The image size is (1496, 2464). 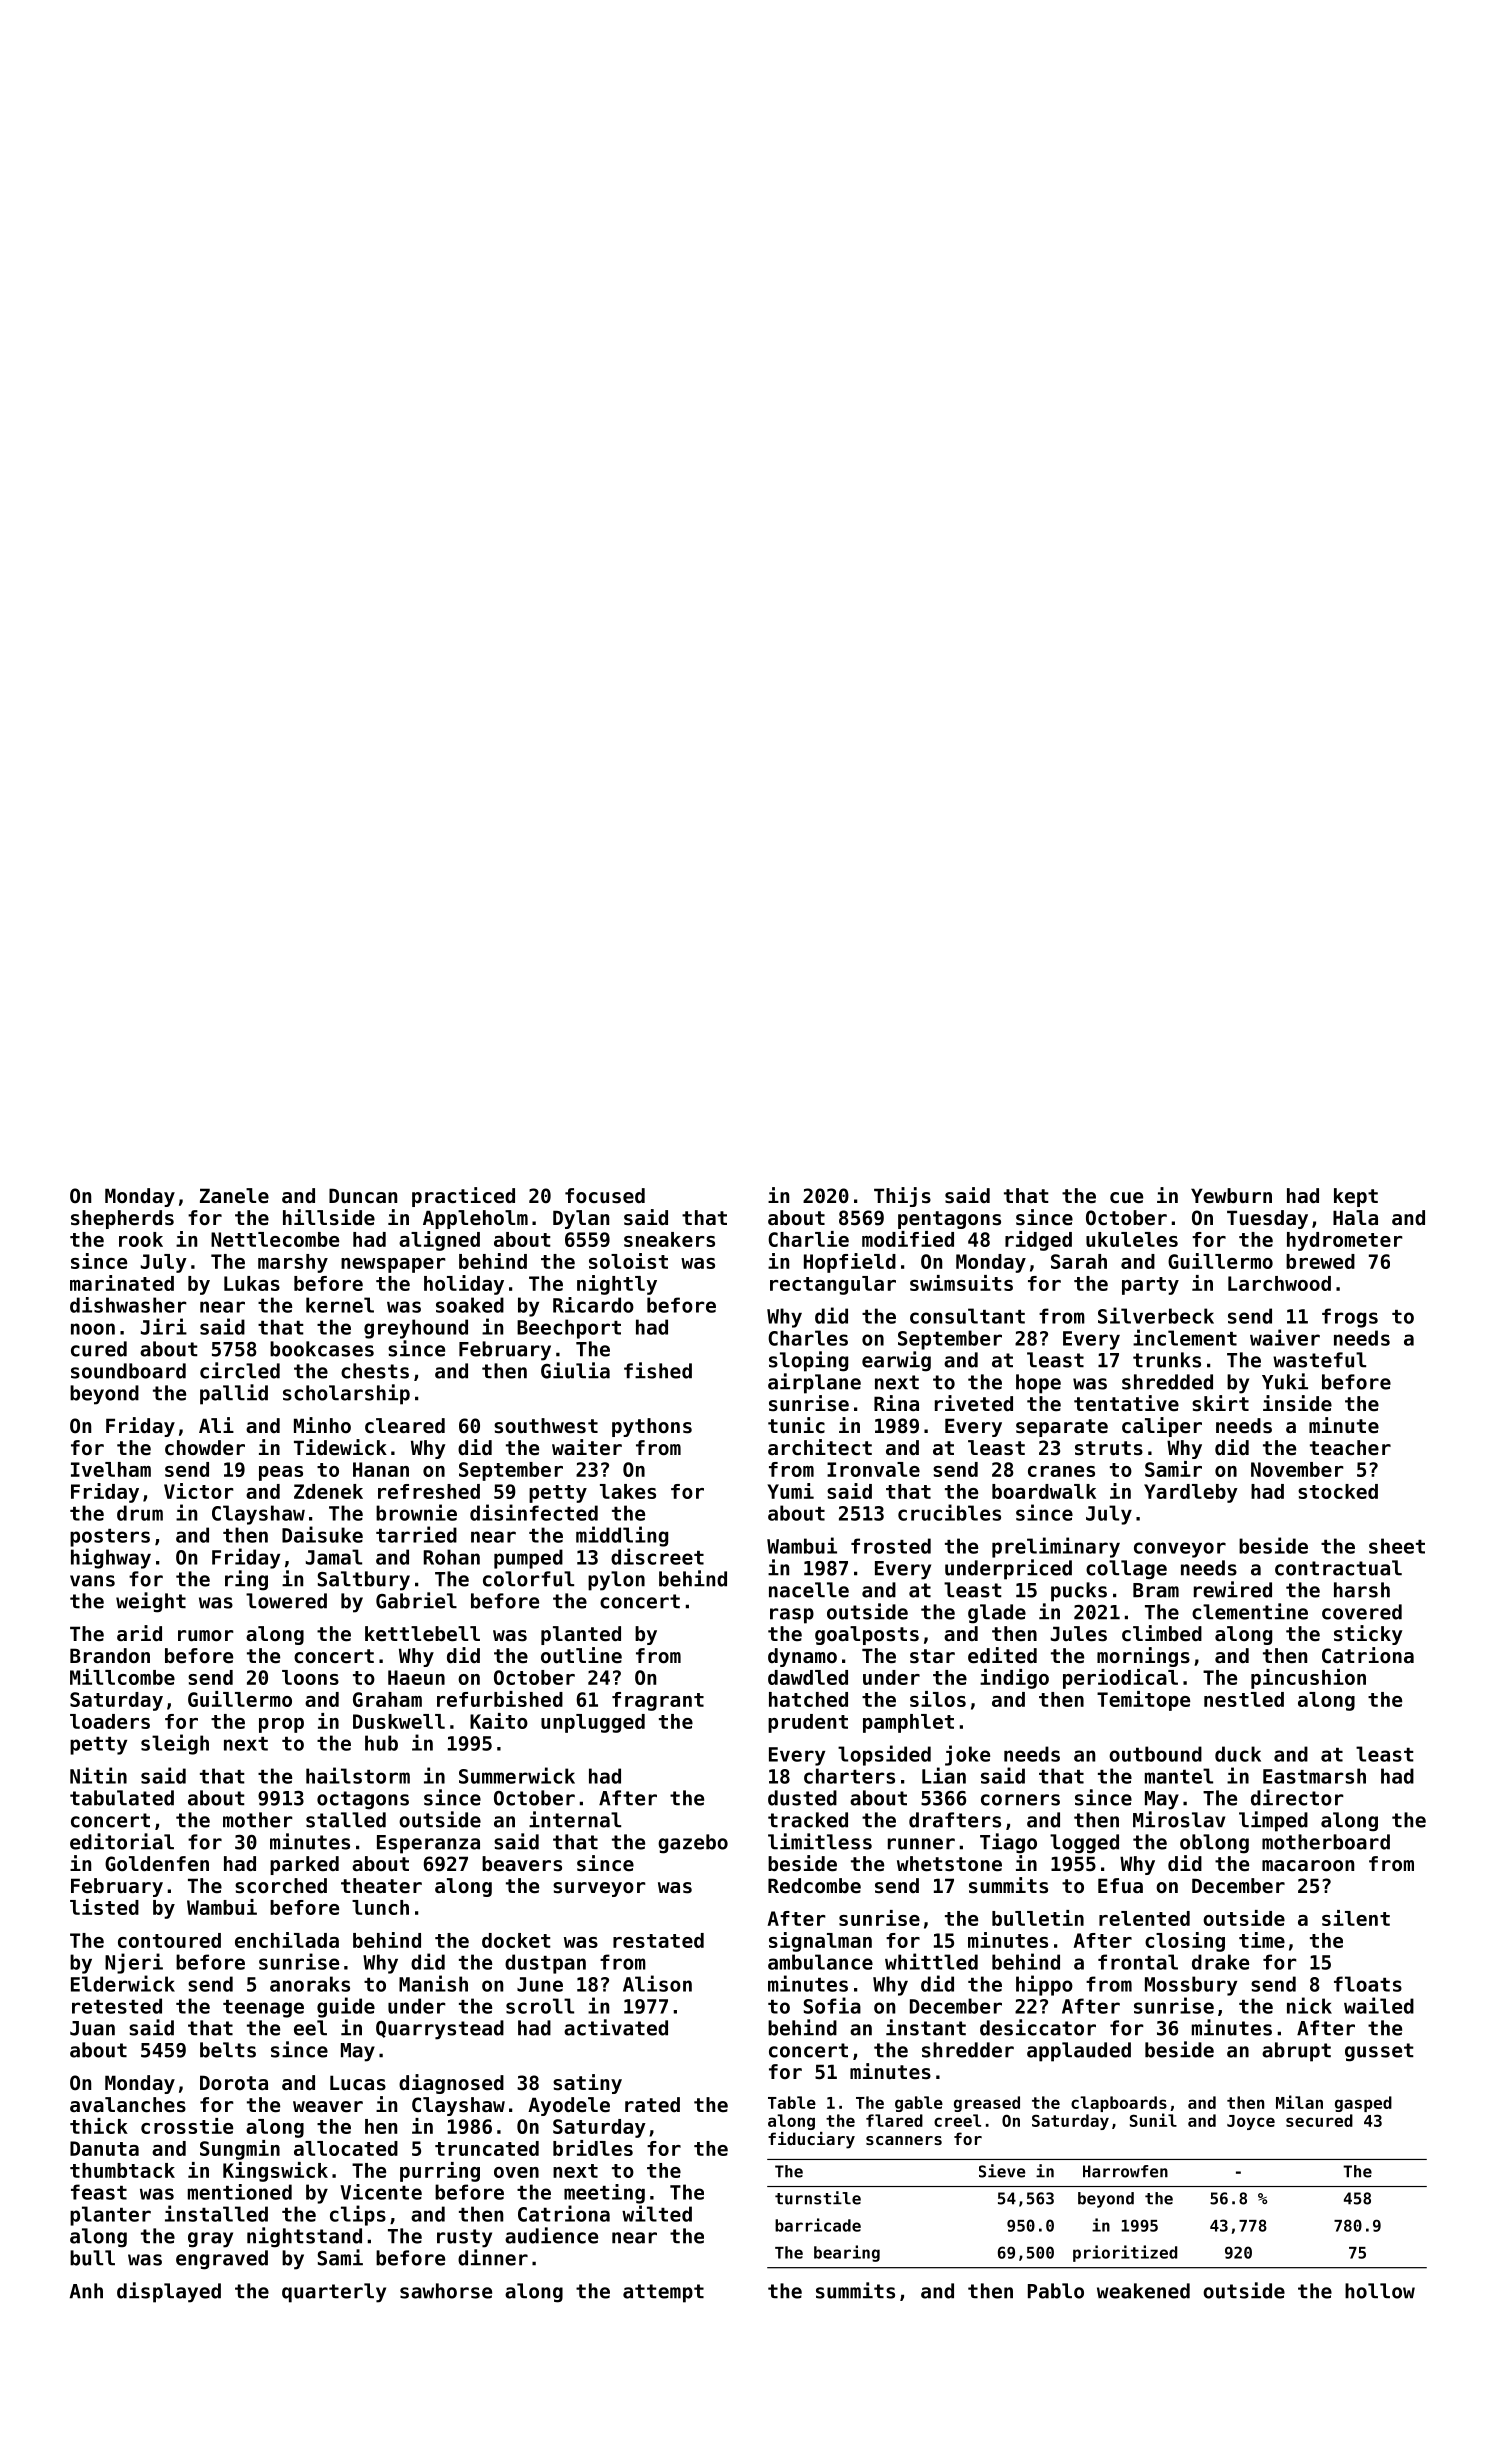 I want to click on Zanele, so click(x=234, y=1196).
